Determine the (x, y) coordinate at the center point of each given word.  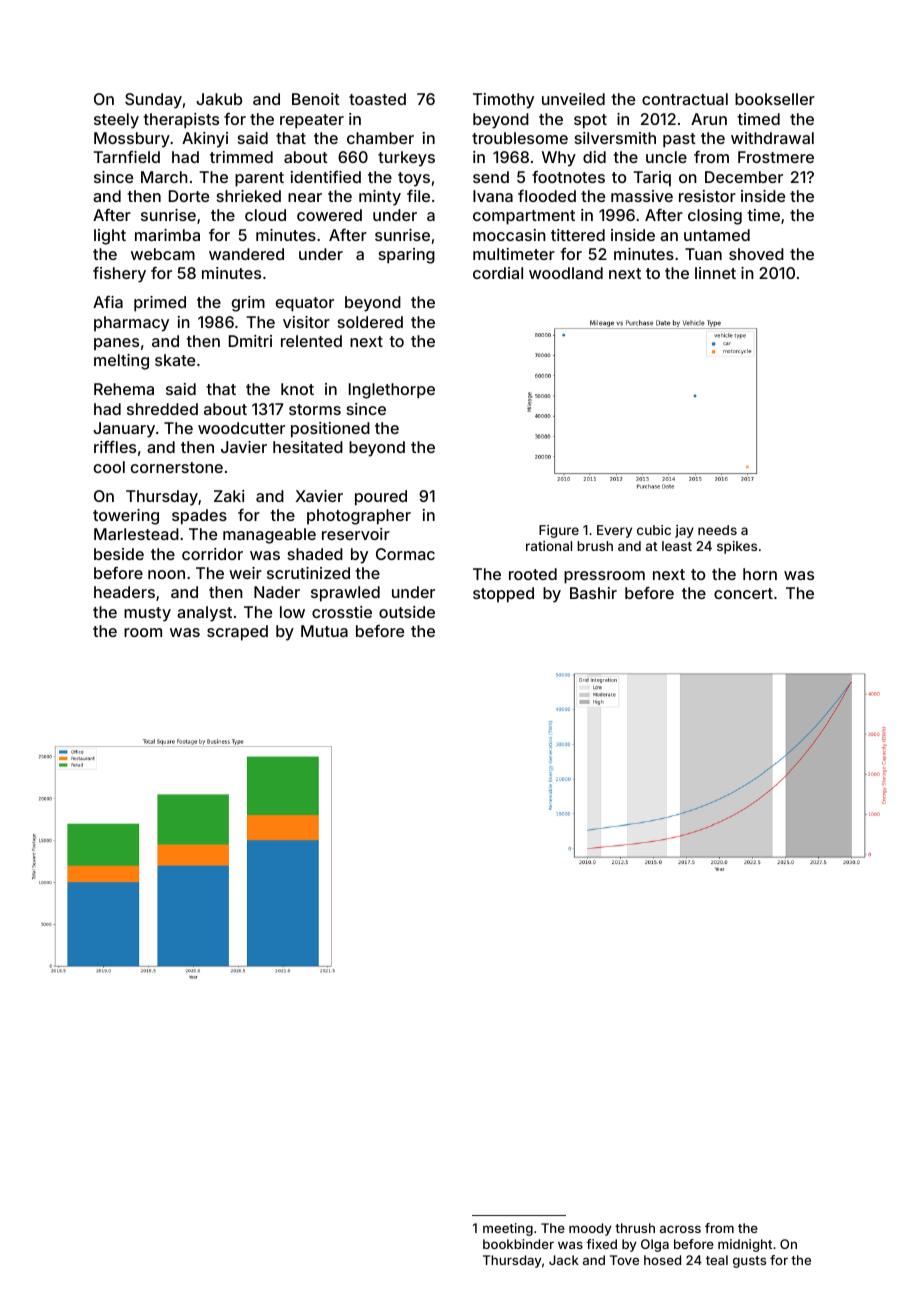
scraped (237, 633)
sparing (407, 256)
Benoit (316, 99)
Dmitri (250, 341)
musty (147, 614)
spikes (737, 547)
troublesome (520, 138)
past (679, 140)
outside (407, 612)
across (680, 1229)
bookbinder (518, 1244)
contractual (685, 99)
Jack (564, 1260)
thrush (635, 1228)
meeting (508, 1229)
